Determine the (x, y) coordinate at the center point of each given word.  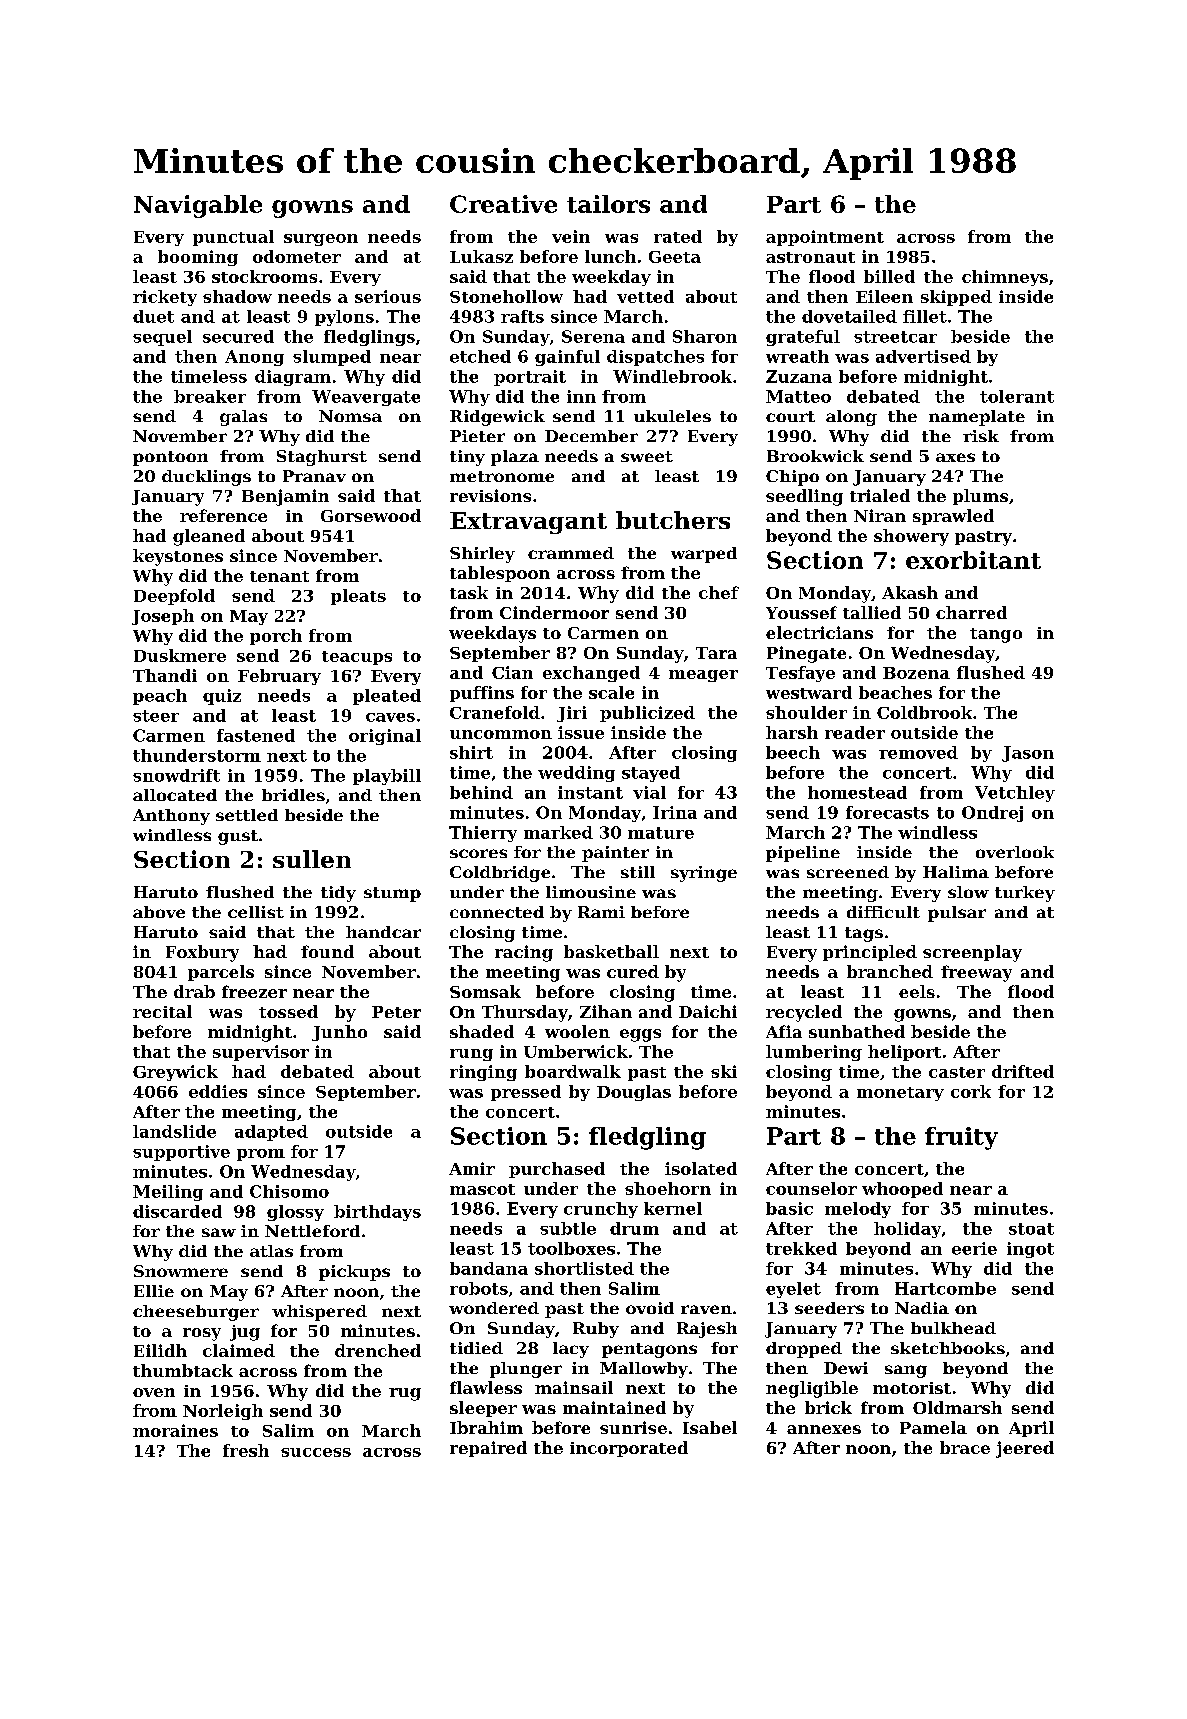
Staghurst (322, 458)
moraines (175, 1430)
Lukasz (481, 256)
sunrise (633, 1427)
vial (649, 792)
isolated (701, 1168)
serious (388, 296)
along (851, 418)
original (385, 737)
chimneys (1005, 278)
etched (480, 356)
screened (848, 872)
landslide (174, 1131)
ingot (1030, 1250)
